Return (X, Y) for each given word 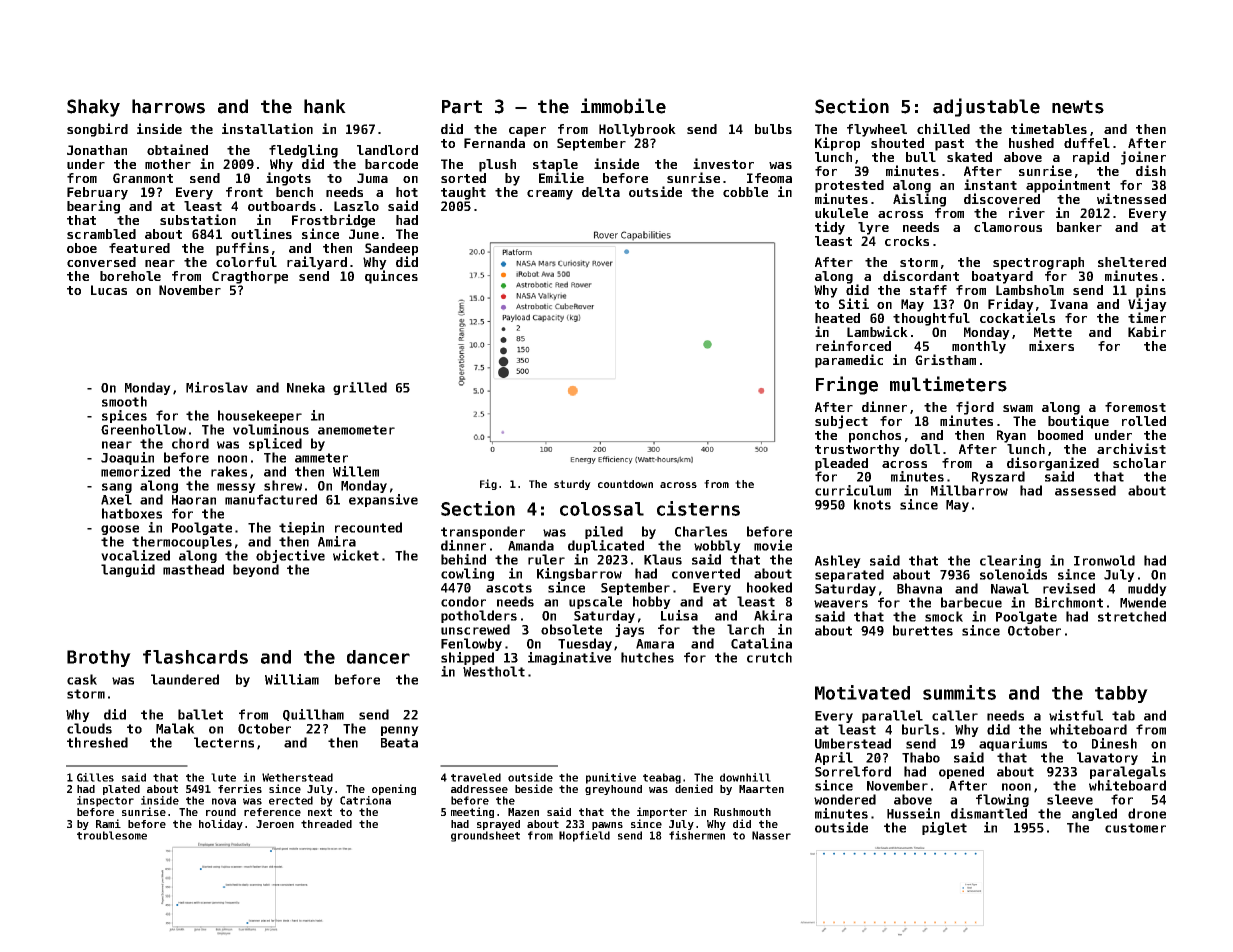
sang (117, 488)
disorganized (1053, 464)
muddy (1147, 589)
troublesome (112, 835)
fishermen (697, 835)
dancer (378, 657)
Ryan (1011, 436)
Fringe (847, 385)
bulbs (773, 129)
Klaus (663, 559)
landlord (387, 150)
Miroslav (217, 387)
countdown (625, 484)
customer (1135, 828)
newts (1078, 107)
